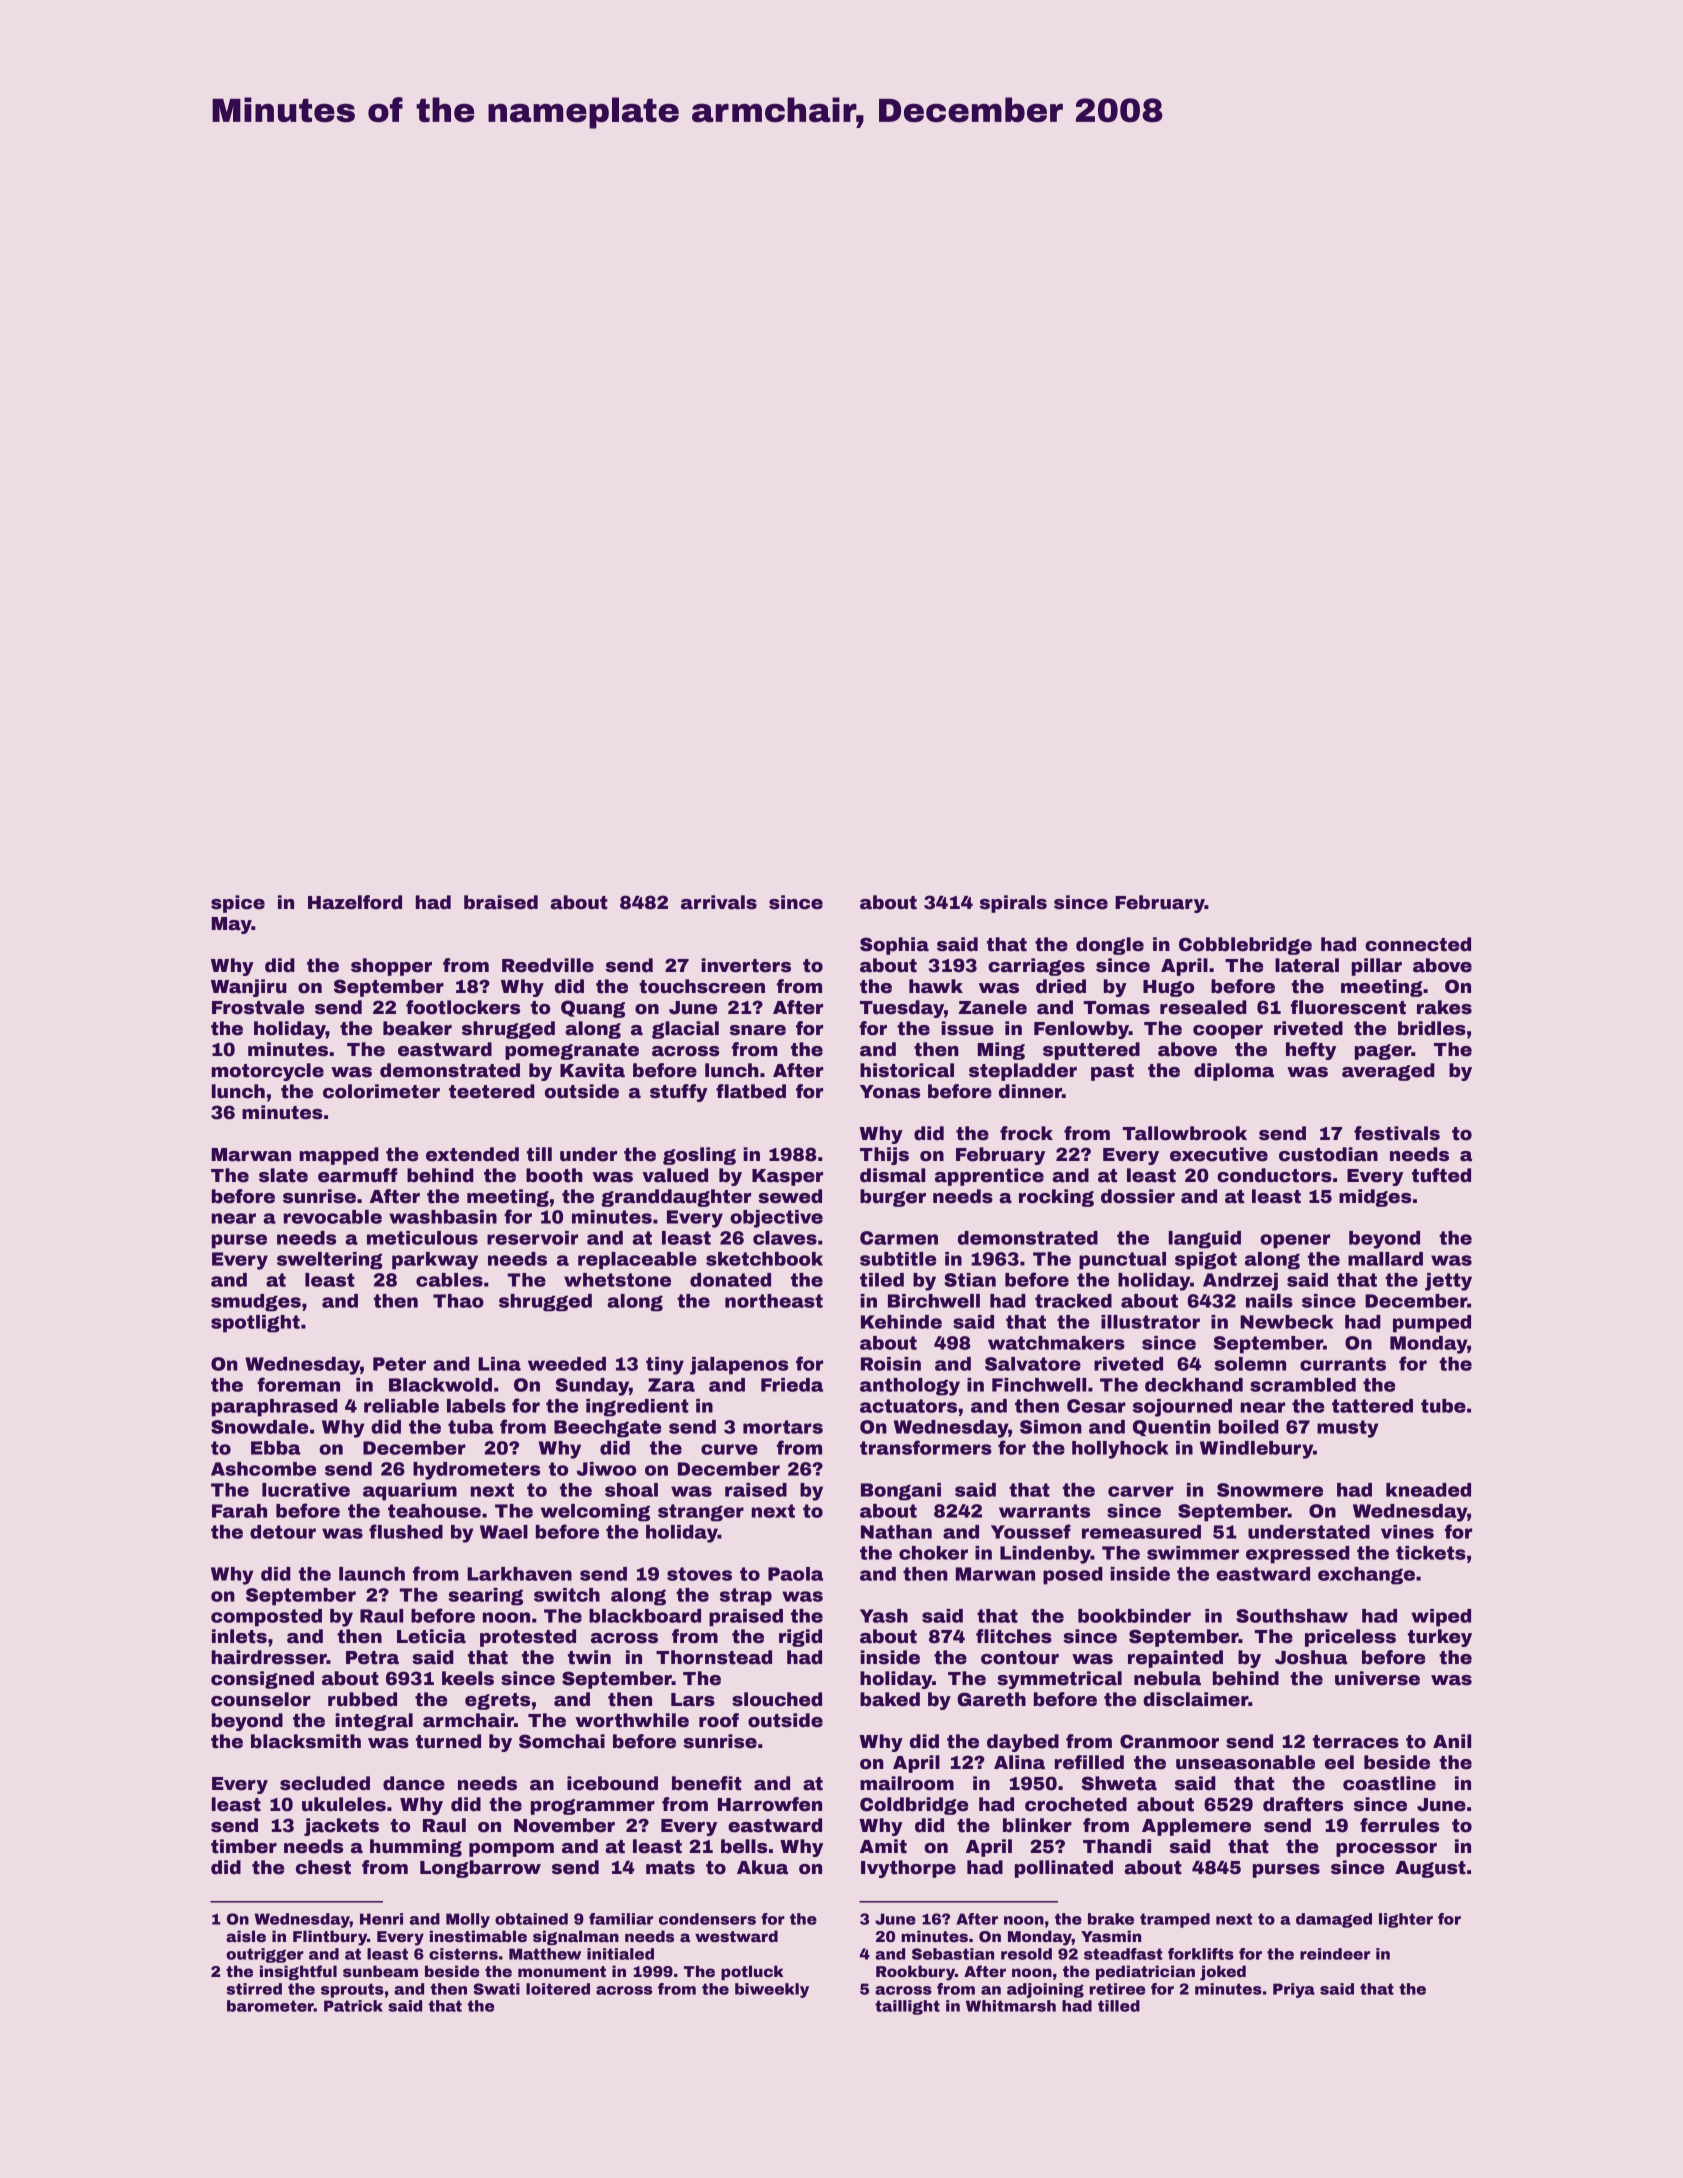 The height and width of the document is (2178, 1683). What do you see at coordinates (276, 1448) in the document?
I see `Ebba` at bounding box center [276, 1448].
